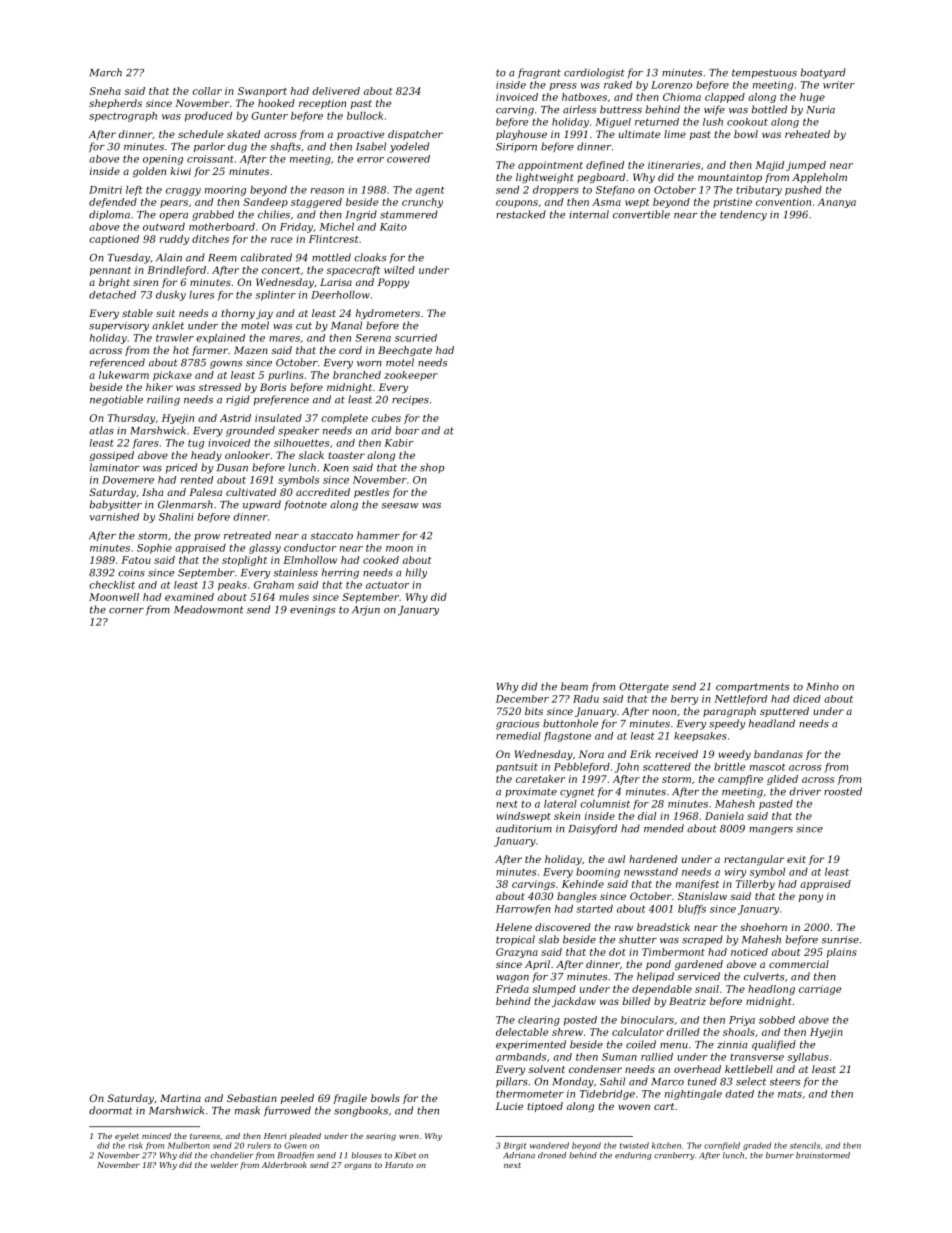  I want to click on cardiologist, so click(594, 73).
